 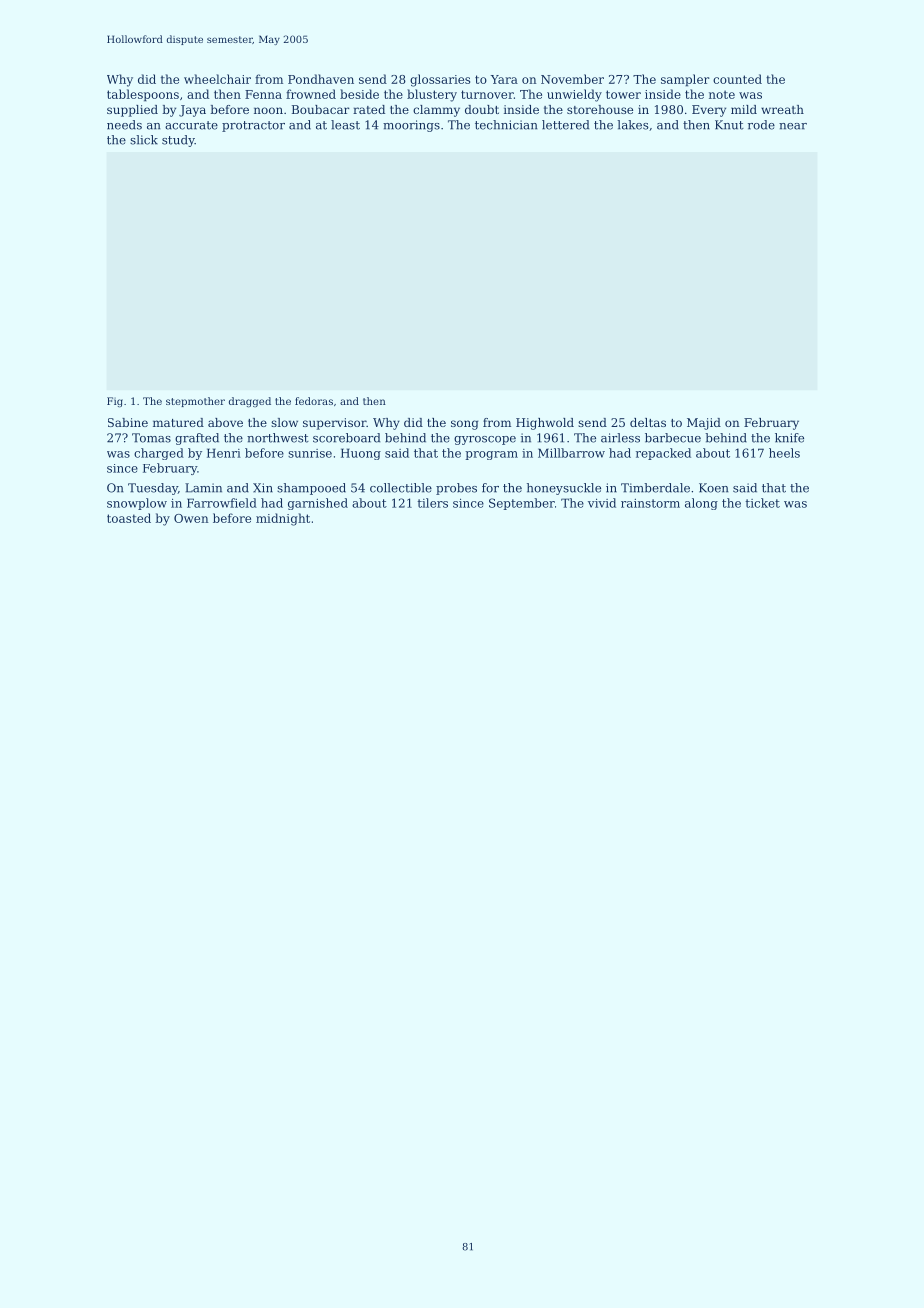 What do you see at coordinates (115, 402) in the screenshot?
I see `Fig` at bounding box center [115, 402].
